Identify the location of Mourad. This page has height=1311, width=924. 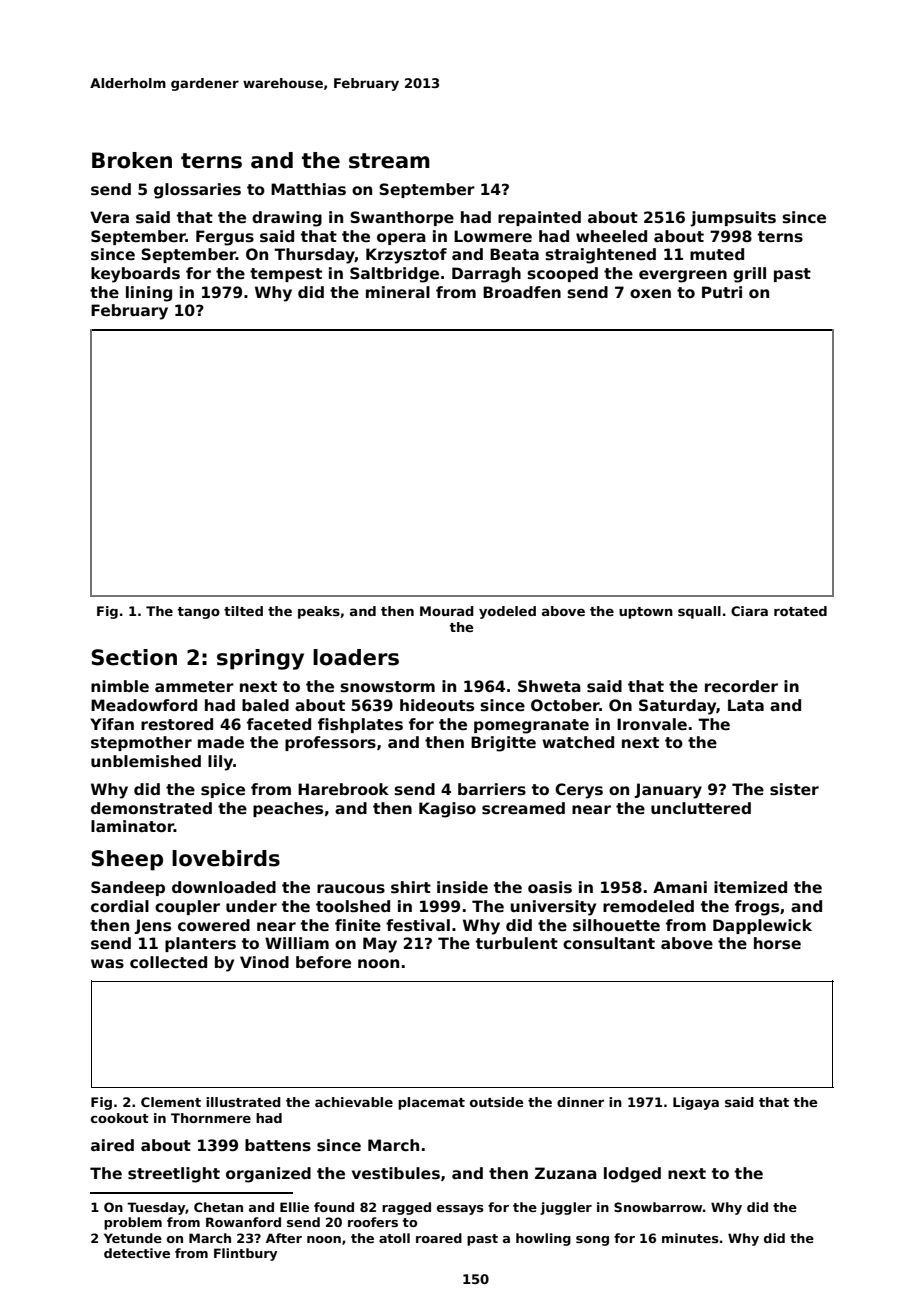
(447, 611).
